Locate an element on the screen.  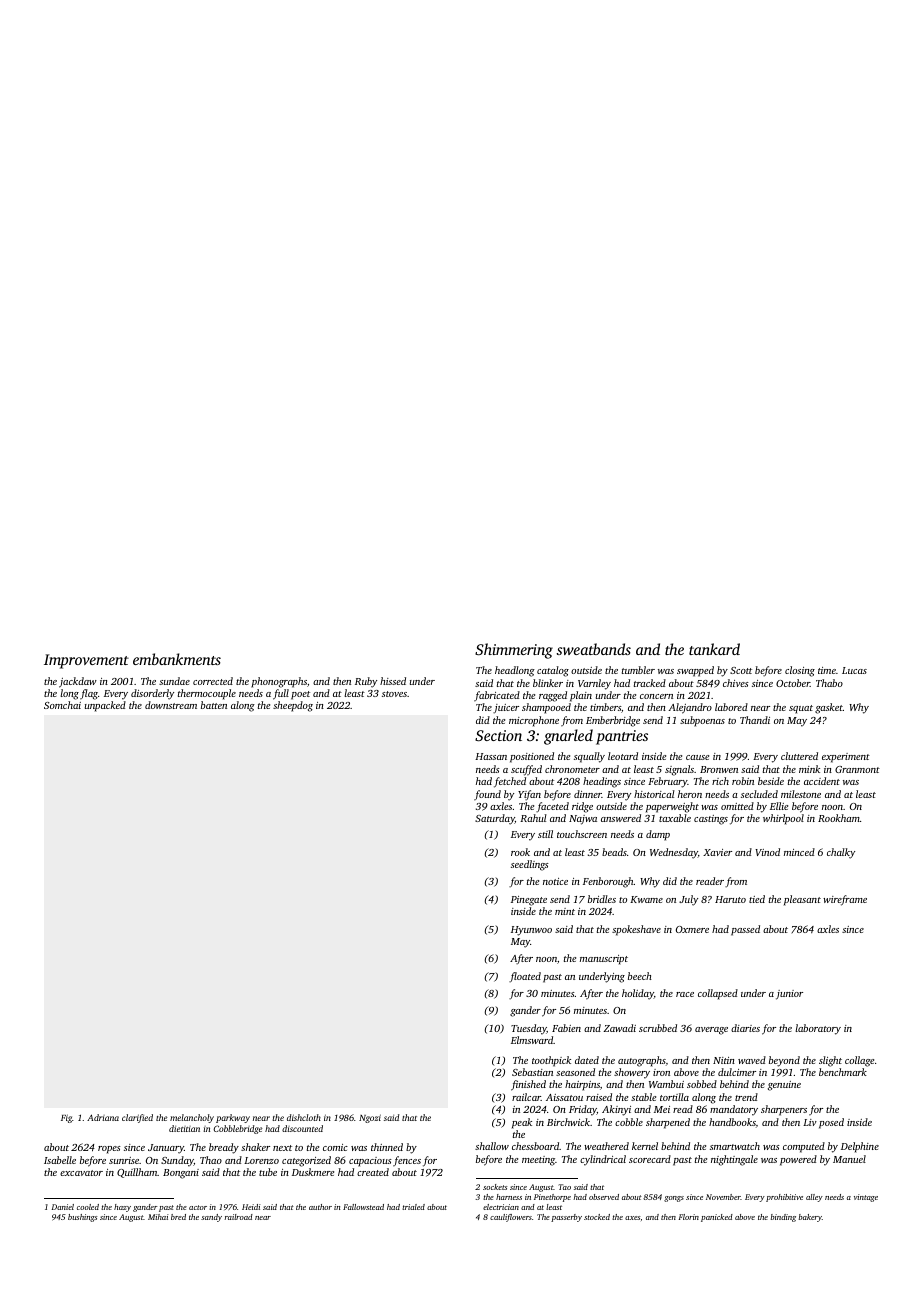
Hyunwoo is located at coordinates (531, 931).
